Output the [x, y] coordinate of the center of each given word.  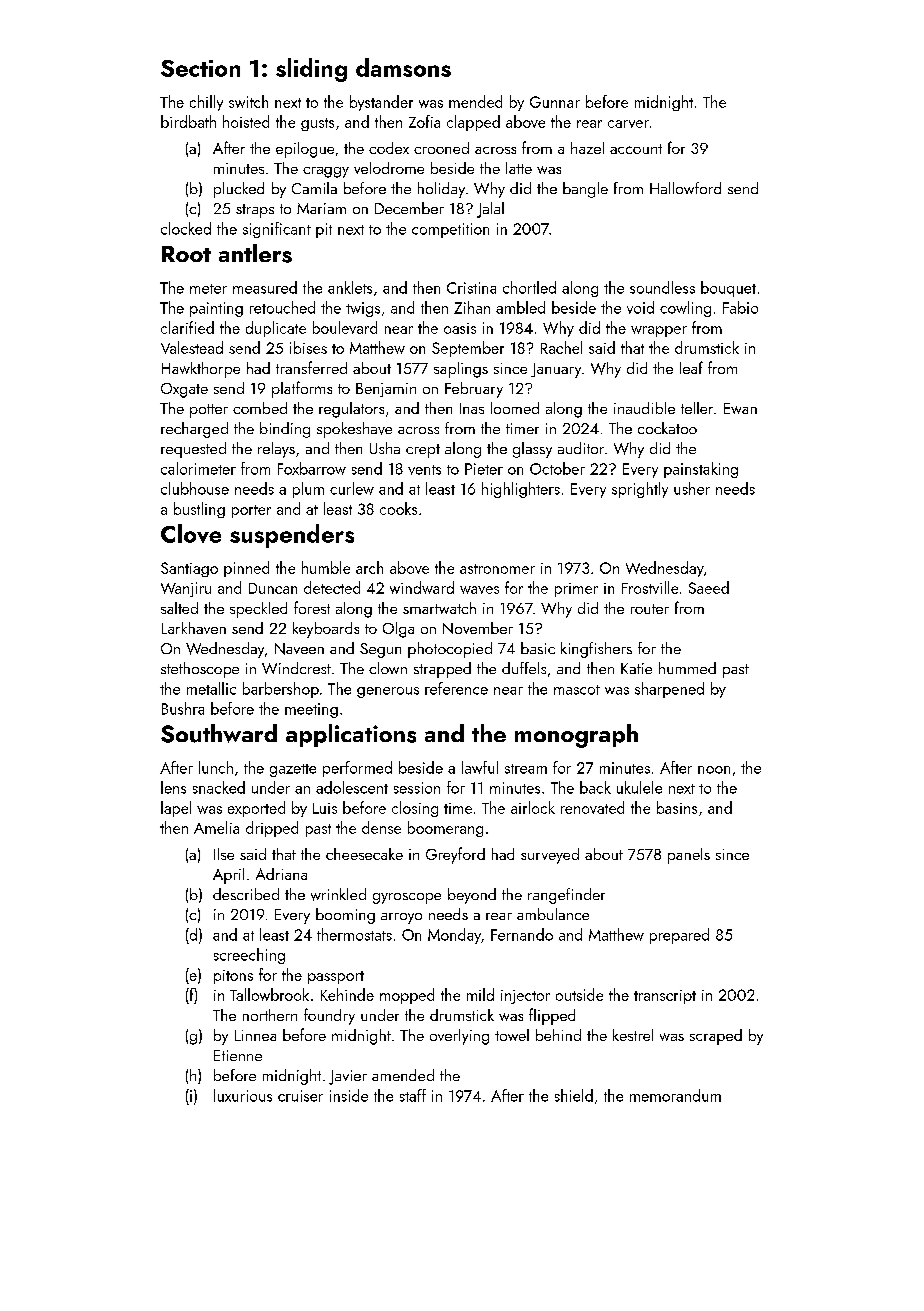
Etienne [238, 1055]
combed [260, 408]
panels [689, 856]
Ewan [740, 408]
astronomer [497, 569]
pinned [246, 569]
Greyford [455, 855]
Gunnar [555, 102]
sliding [311, 70]
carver [628, 124]
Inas [472, 408]
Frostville [650, 587]
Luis [325, 808]
